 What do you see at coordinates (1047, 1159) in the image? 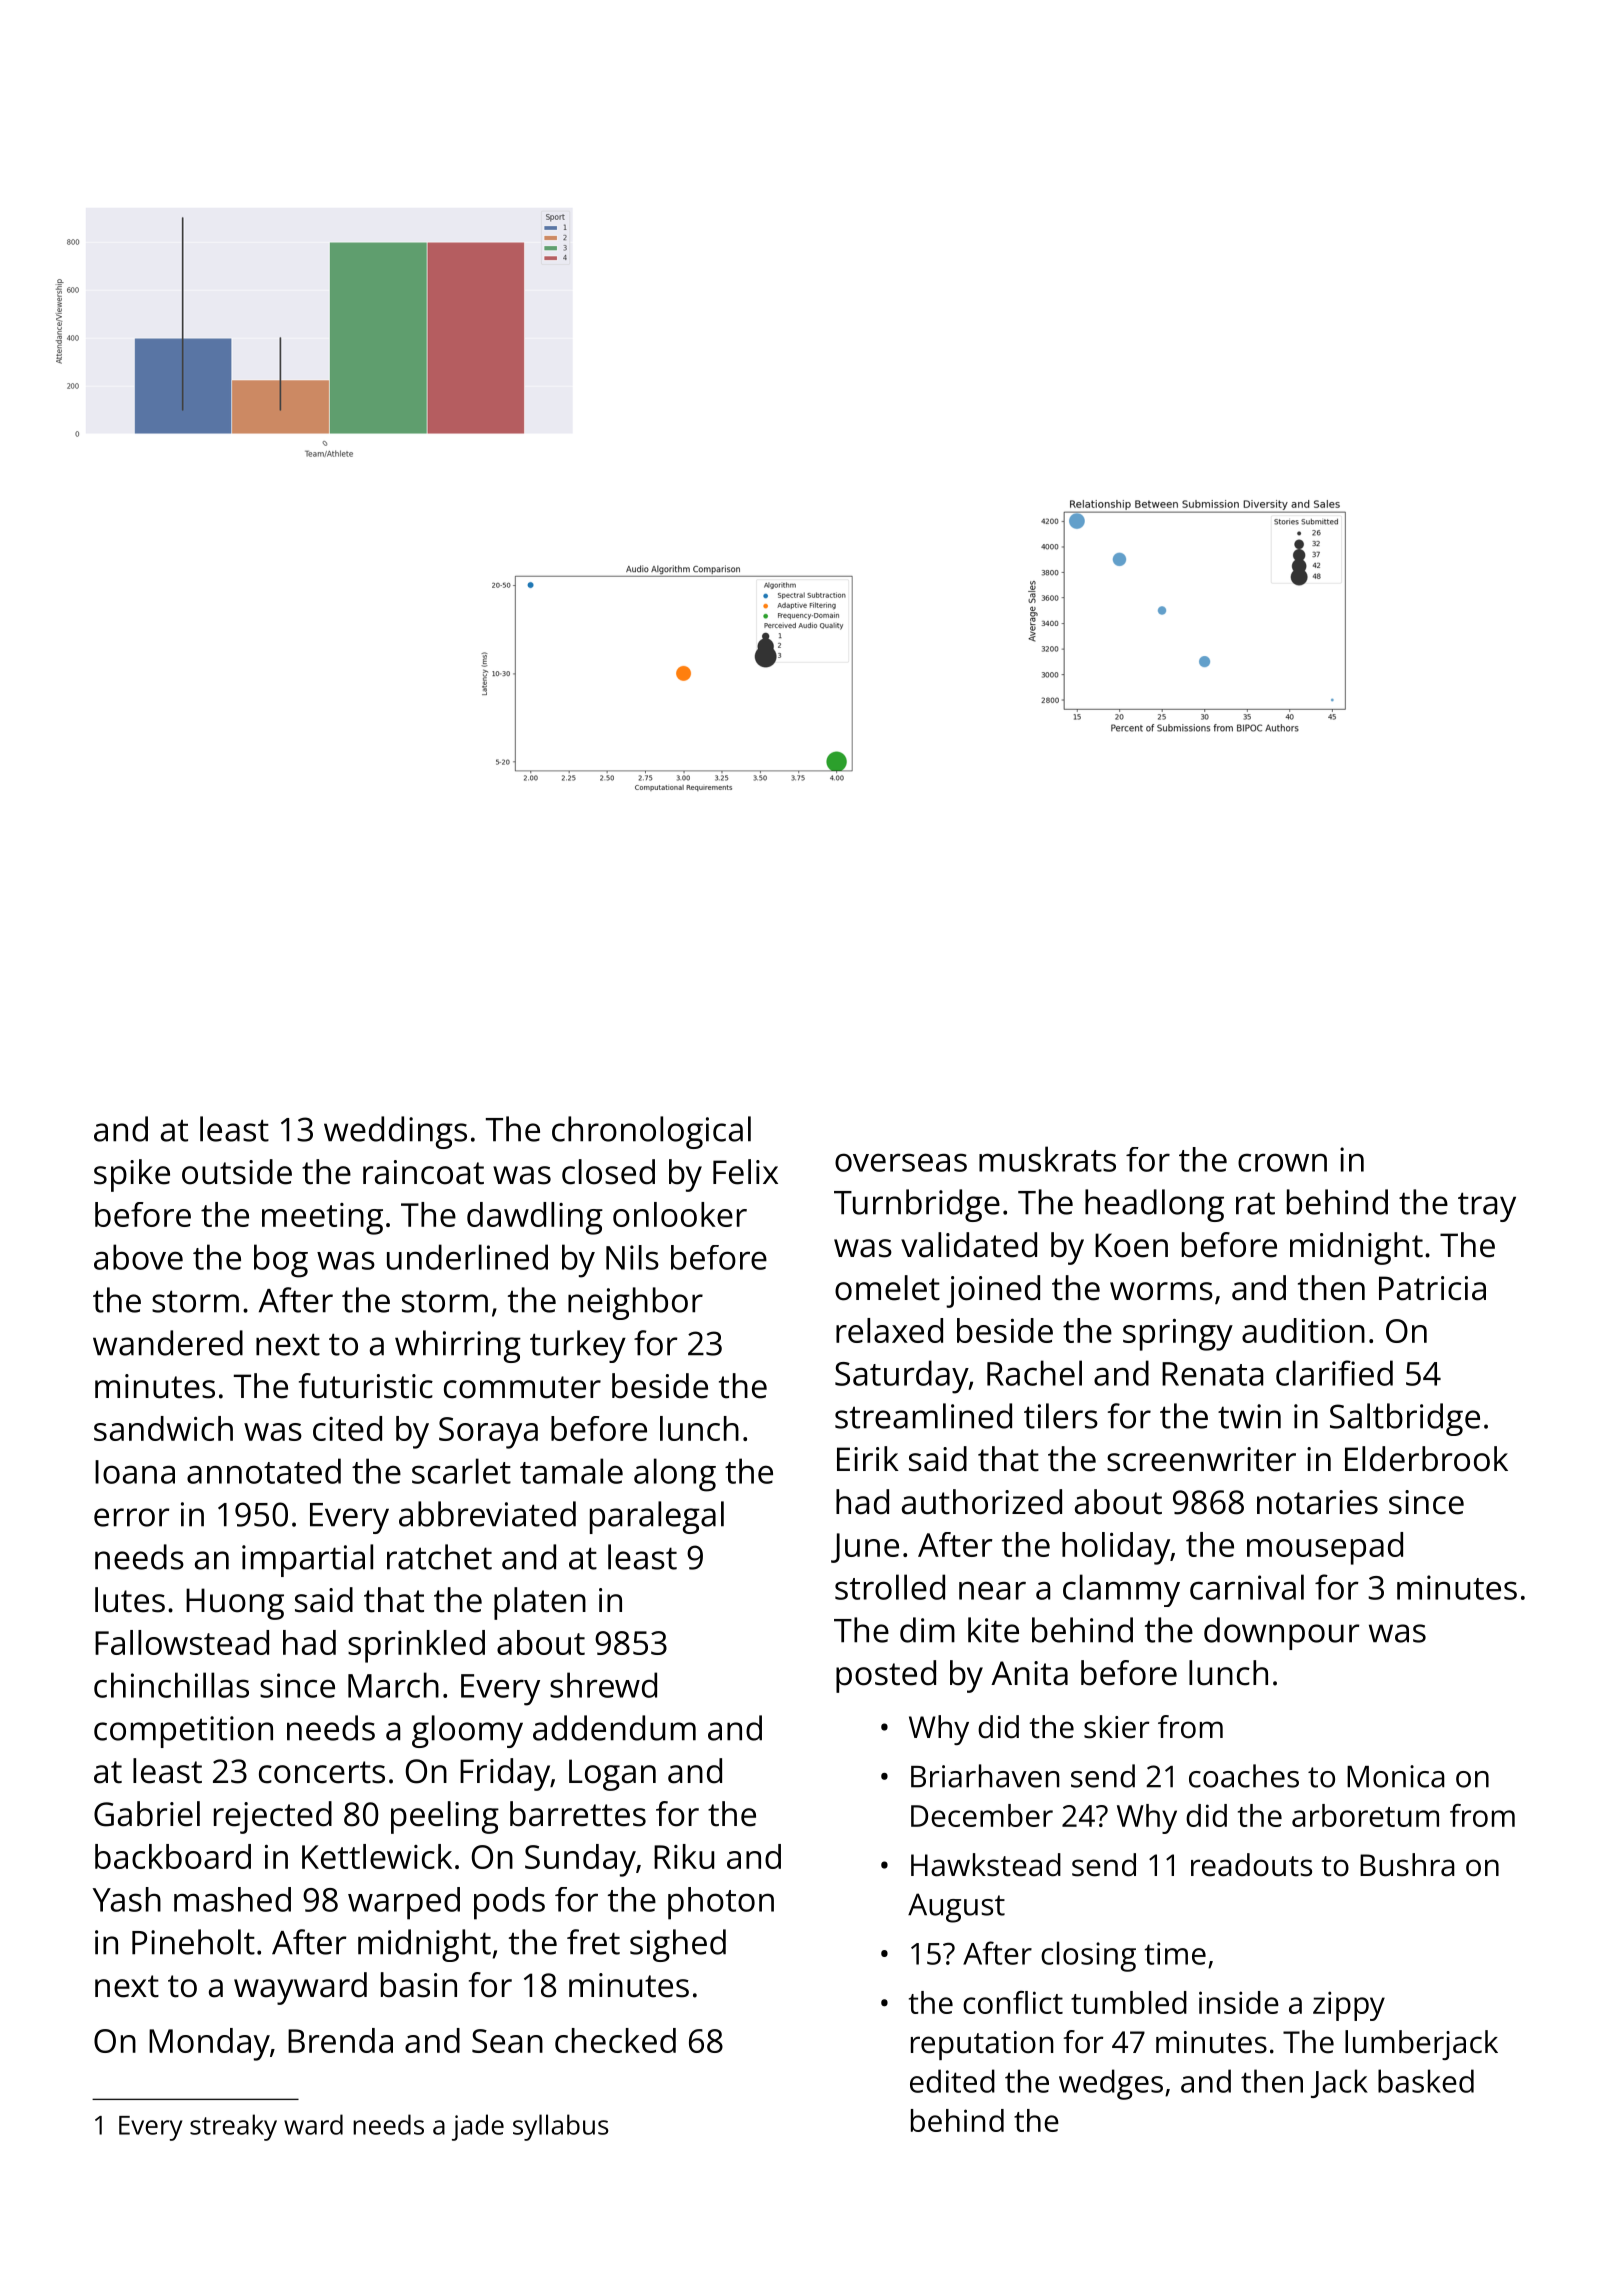
I see `muskrats` at bounding box center [1047, 1159].
